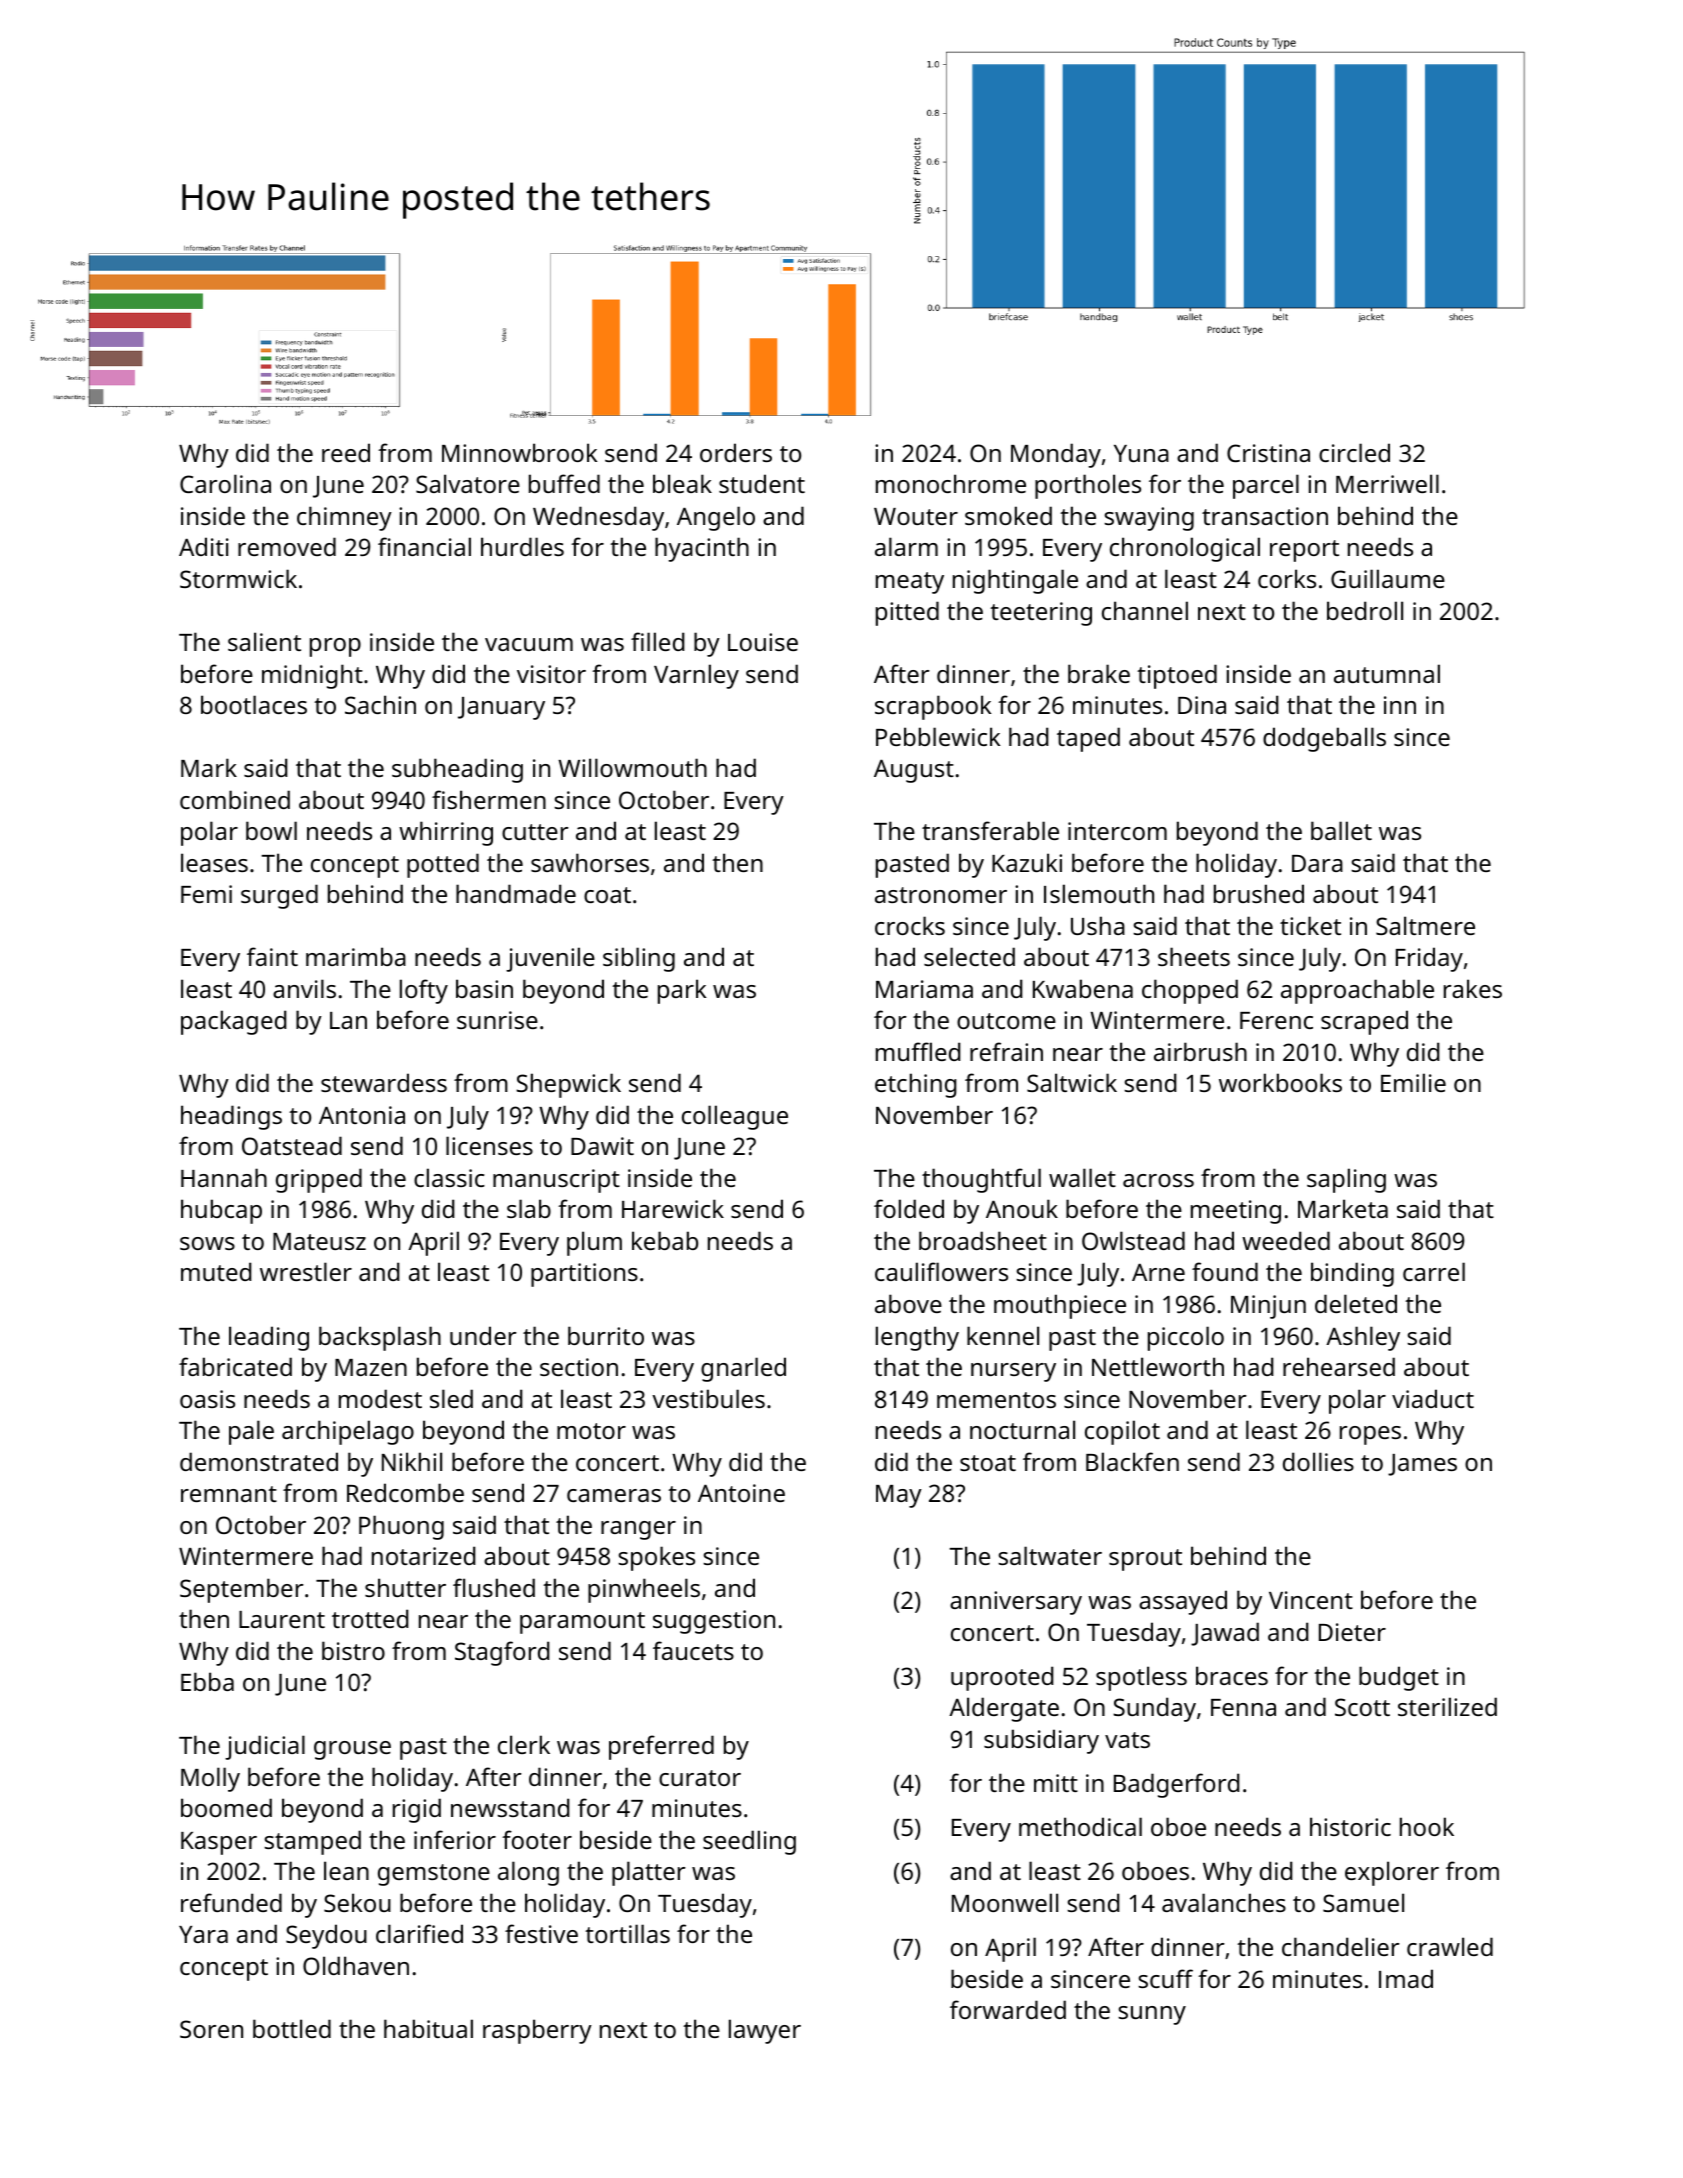 The width and height of the screenshot is (1683, 2178). What do you see at coordinates (632, 767) in the screenshot?
I see `Willowmouth` at bounding box center [632, 767].
